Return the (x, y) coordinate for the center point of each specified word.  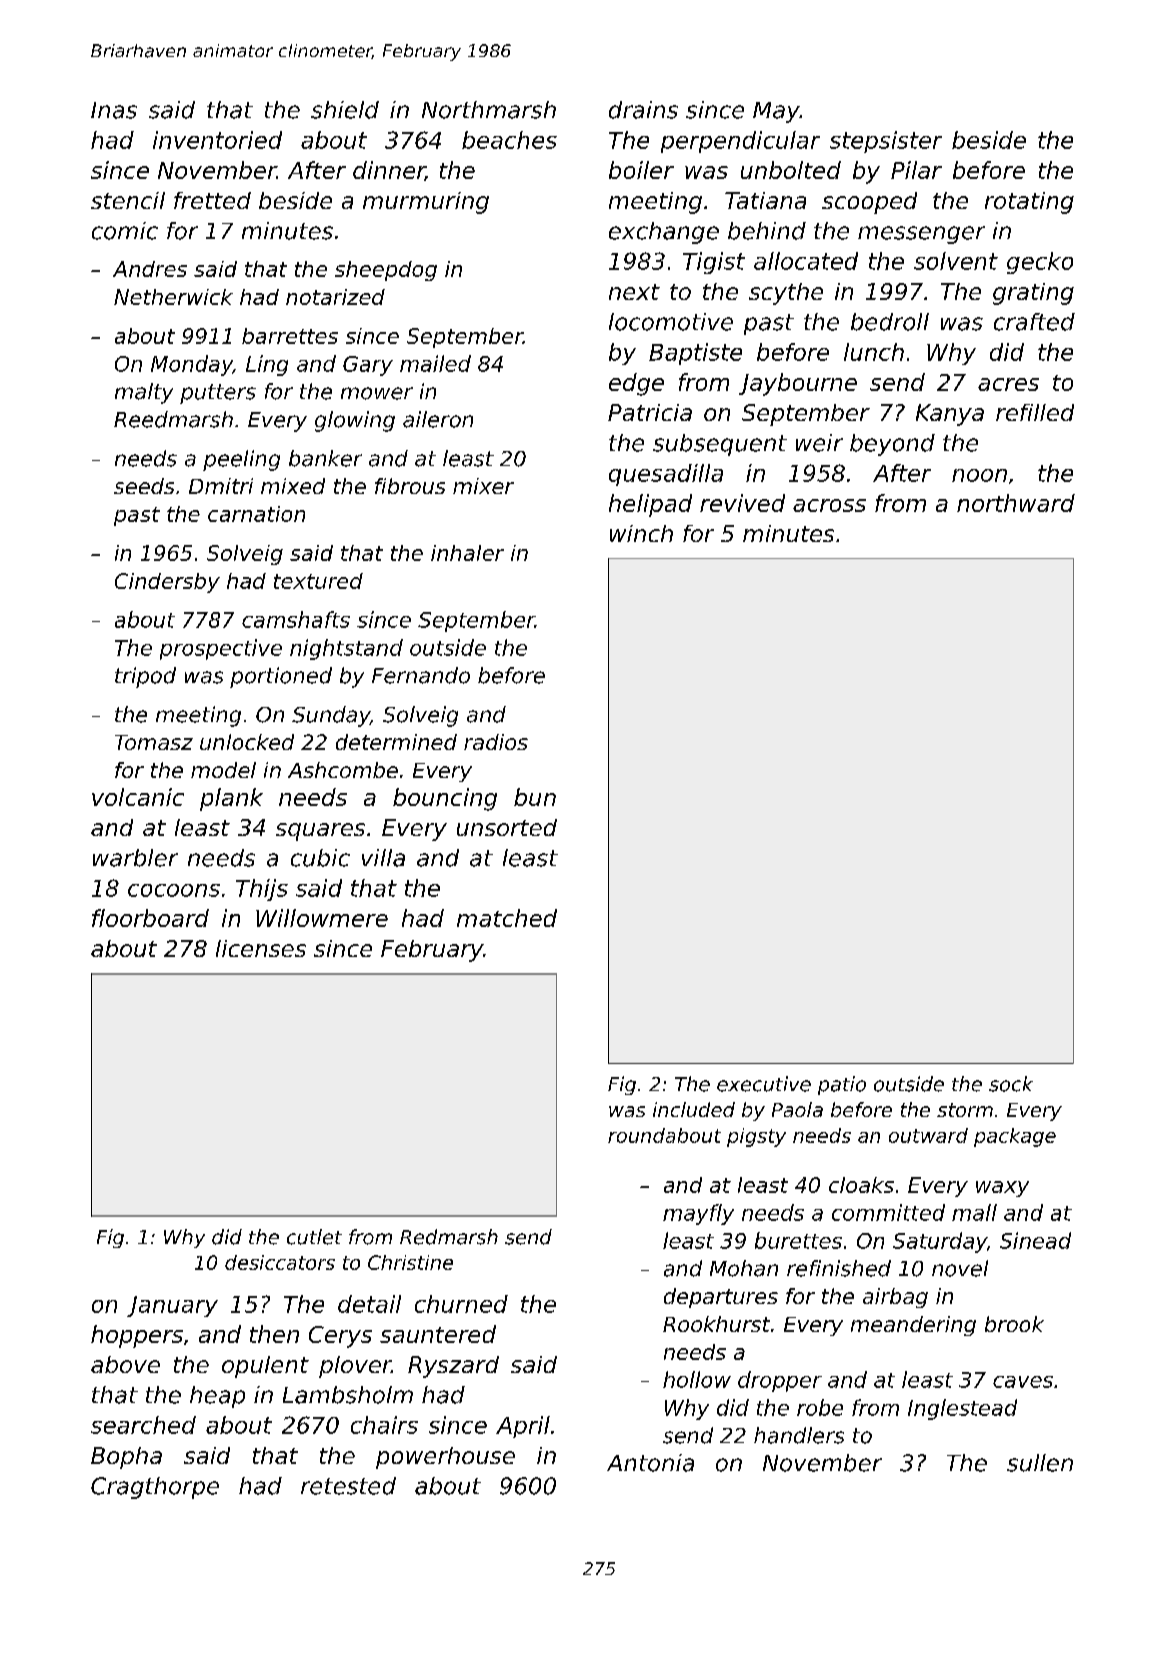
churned (461, 1304)
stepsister (886, 142)
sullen (1040, 1463)
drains (643, 110)
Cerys (340, 1337)
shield (345, 110)
